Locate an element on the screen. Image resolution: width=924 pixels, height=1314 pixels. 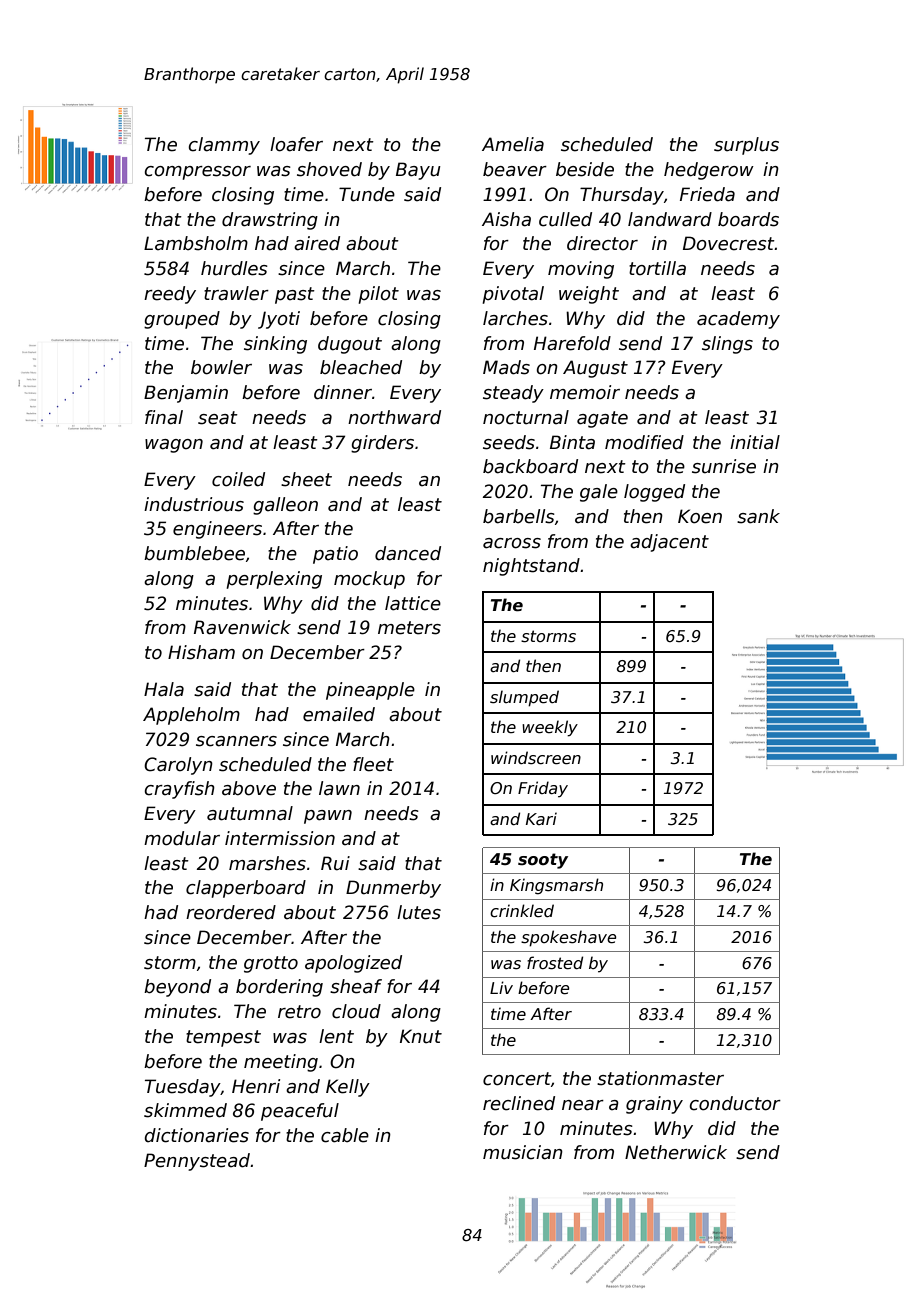
cloud is located at coordinates (356, 1011).
